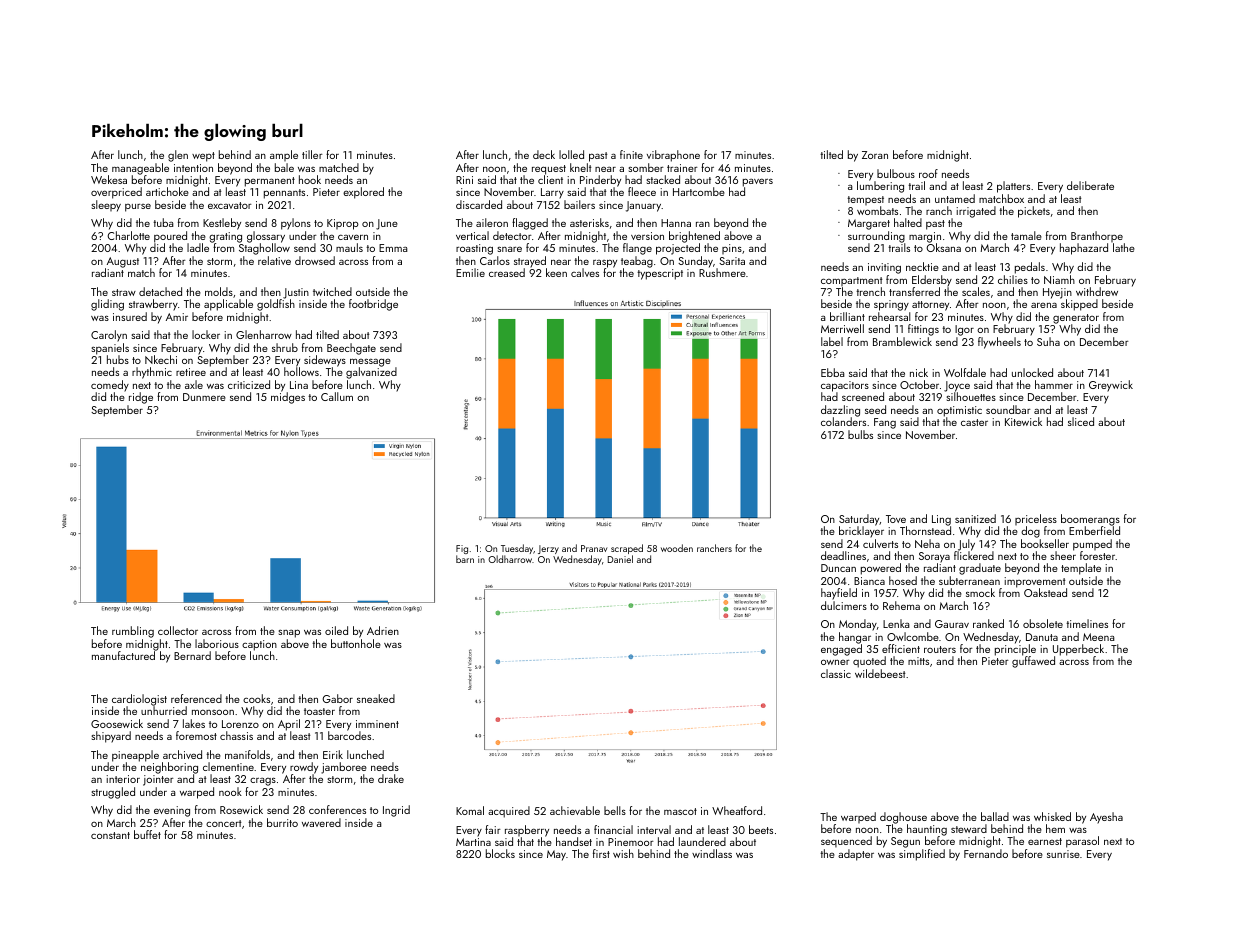  What do you see at coordinates (204, 397) in the document?
I see `Dunmere` at bounding box center [204, 397].
